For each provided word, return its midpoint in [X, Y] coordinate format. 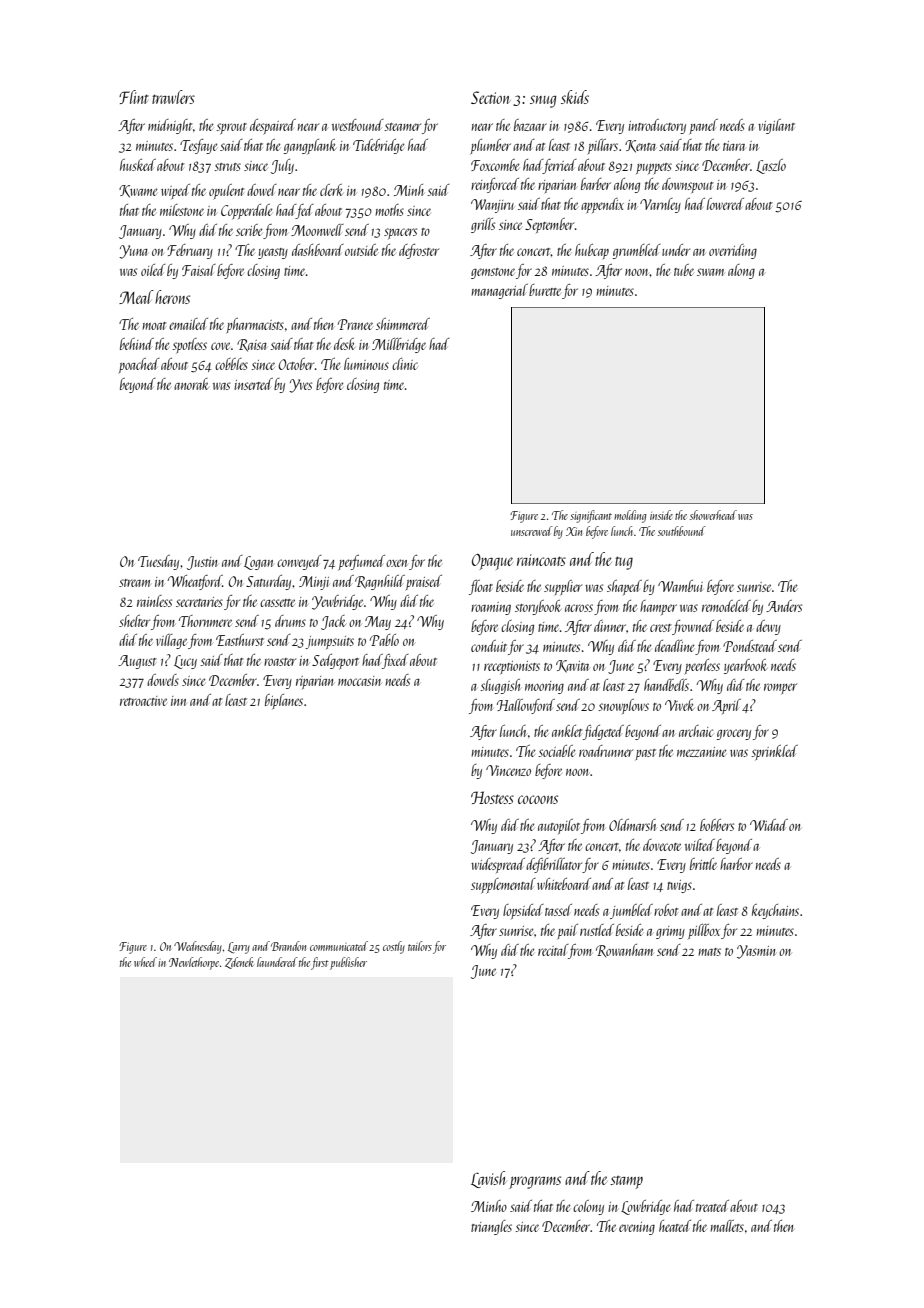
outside [361, 250]
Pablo [384, 640]
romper [780, 688]
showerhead [713, 515]
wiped [175, 191]
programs [535, 1182]
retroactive [143, 701]
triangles [491, 1227]
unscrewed [532, 531]
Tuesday [158, 562]
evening [637, 1228]
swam [710, 272]
